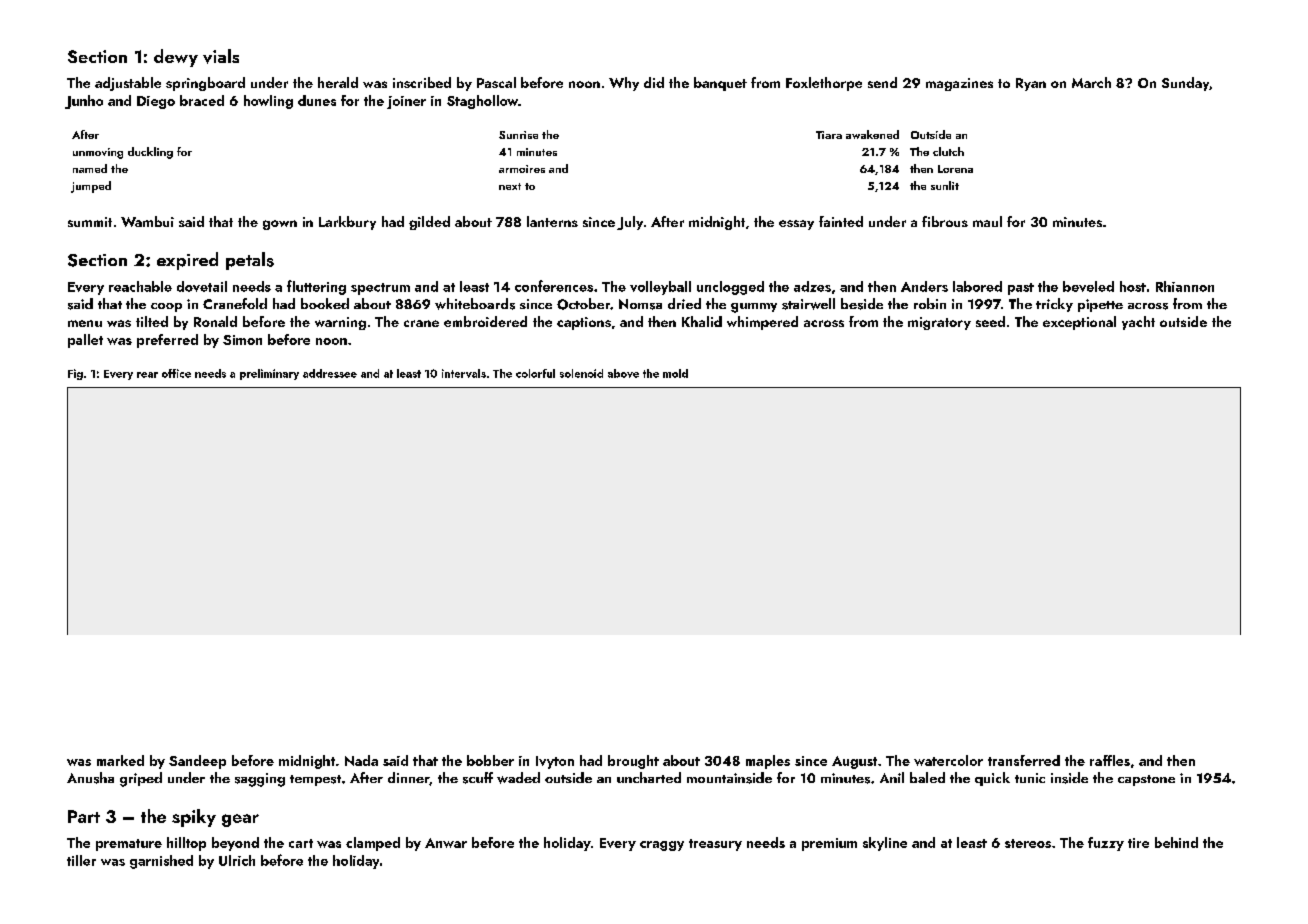  I want to click on magazines, so click(959, 84).
